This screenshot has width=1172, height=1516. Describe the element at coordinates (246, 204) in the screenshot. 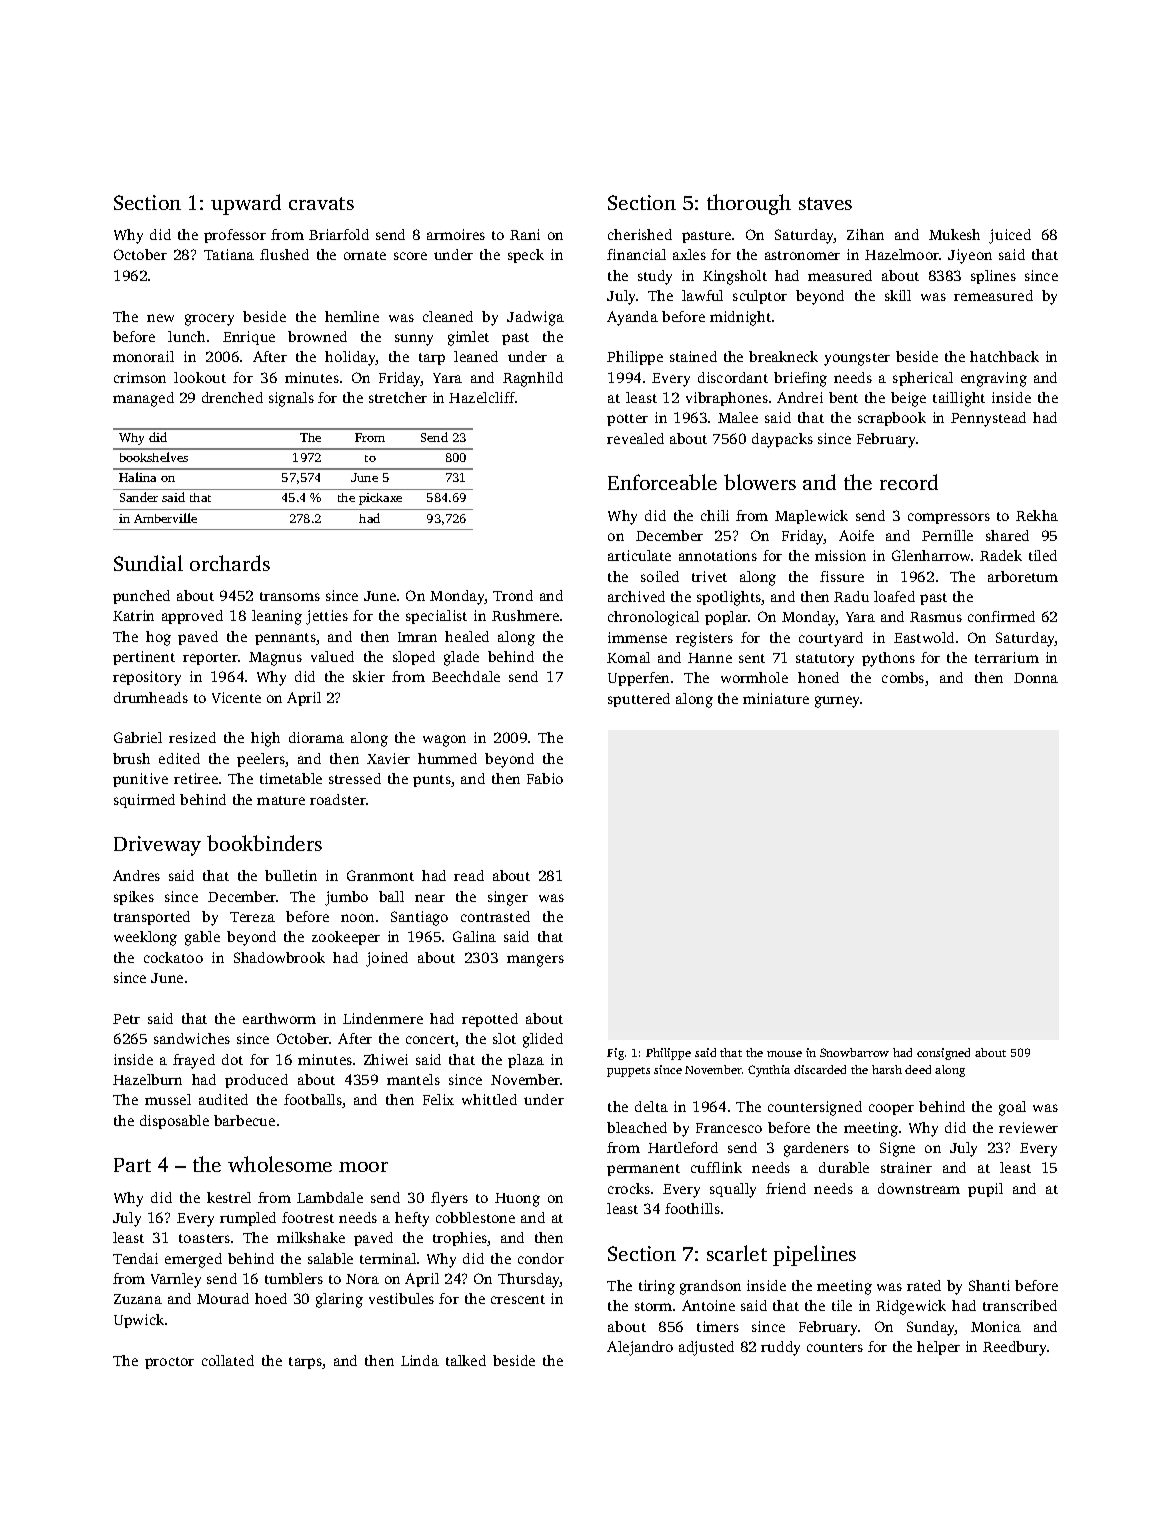

I see `upward` at that location.
